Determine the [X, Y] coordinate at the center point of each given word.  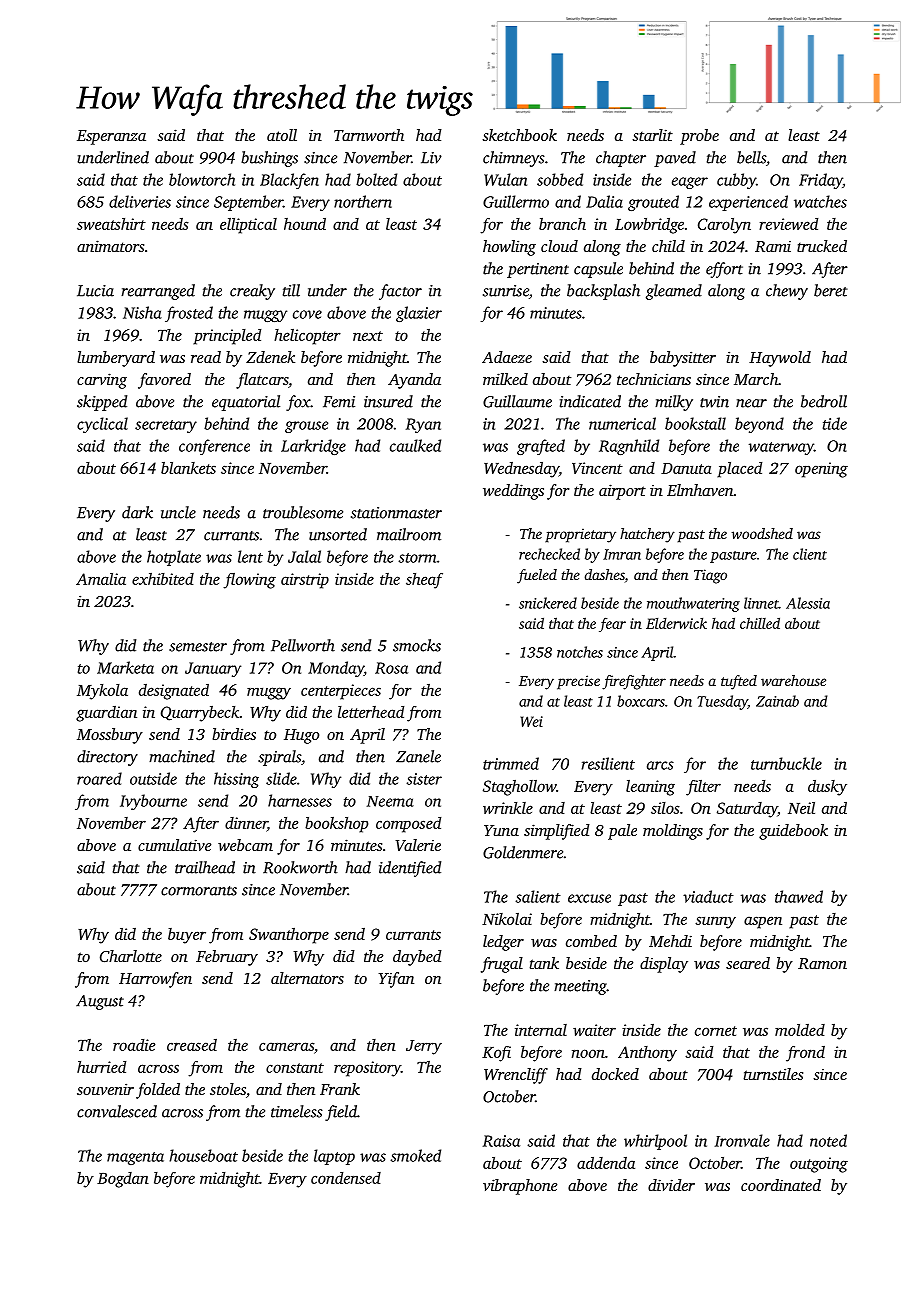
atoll [282, 135]
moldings [673, 832]
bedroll [824, 401]
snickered [548, 603]
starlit [652, 135]
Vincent [597, 468]
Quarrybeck [200, 714]
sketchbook [519, 135]
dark [137, 512]
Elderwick [676, 623]
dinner [246, 824]
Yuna [501, 830]
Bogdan [123, 1180]
